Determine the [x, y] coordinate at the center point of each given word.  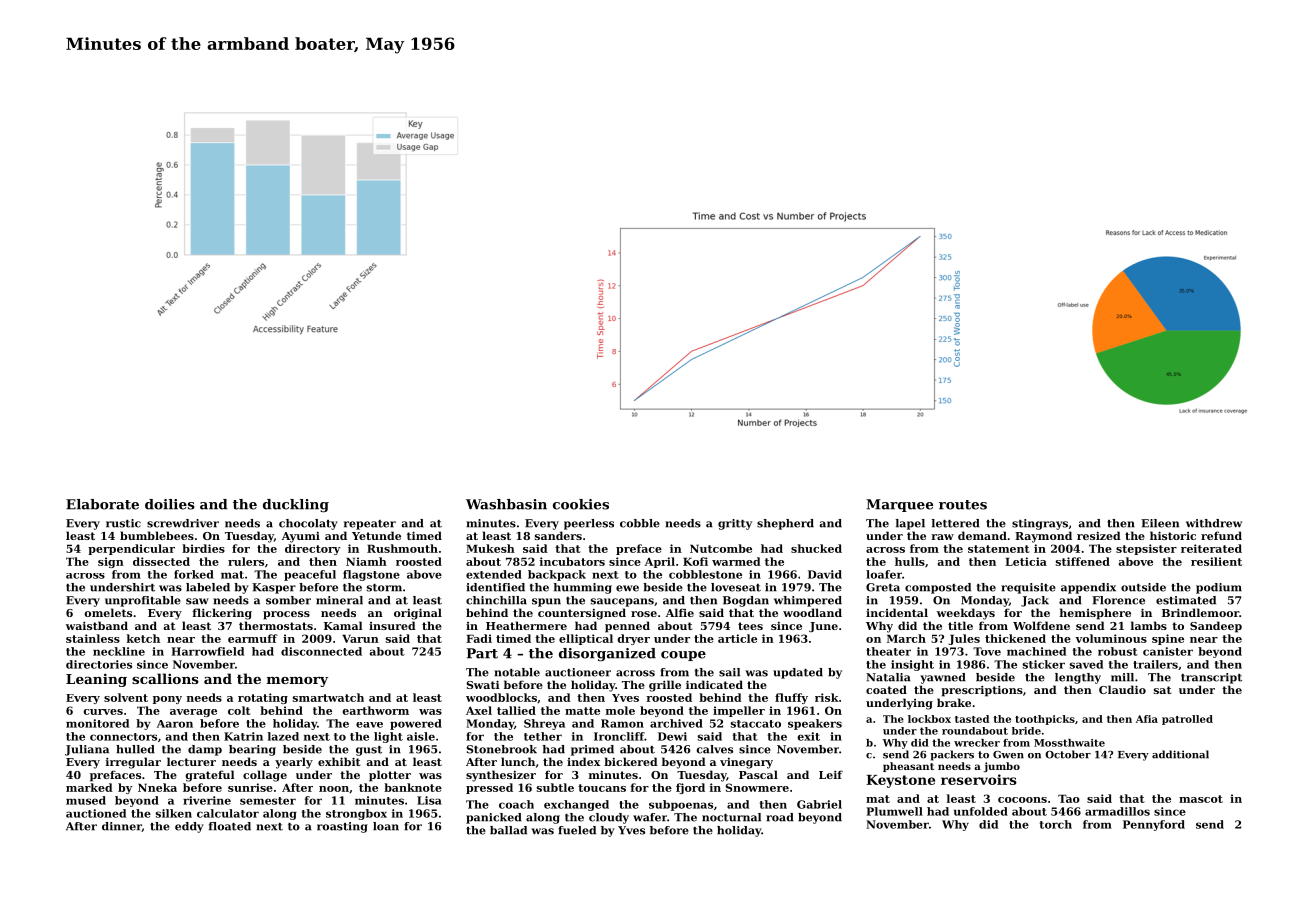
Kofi [695, 561]
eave [369, 725]
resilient [1216, 561]
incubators [572, 561]
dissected [161, 561]
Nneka [157, 787]
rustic [123, 523]
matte [582, 711]
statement [999, 549]
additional [1180, 754]
